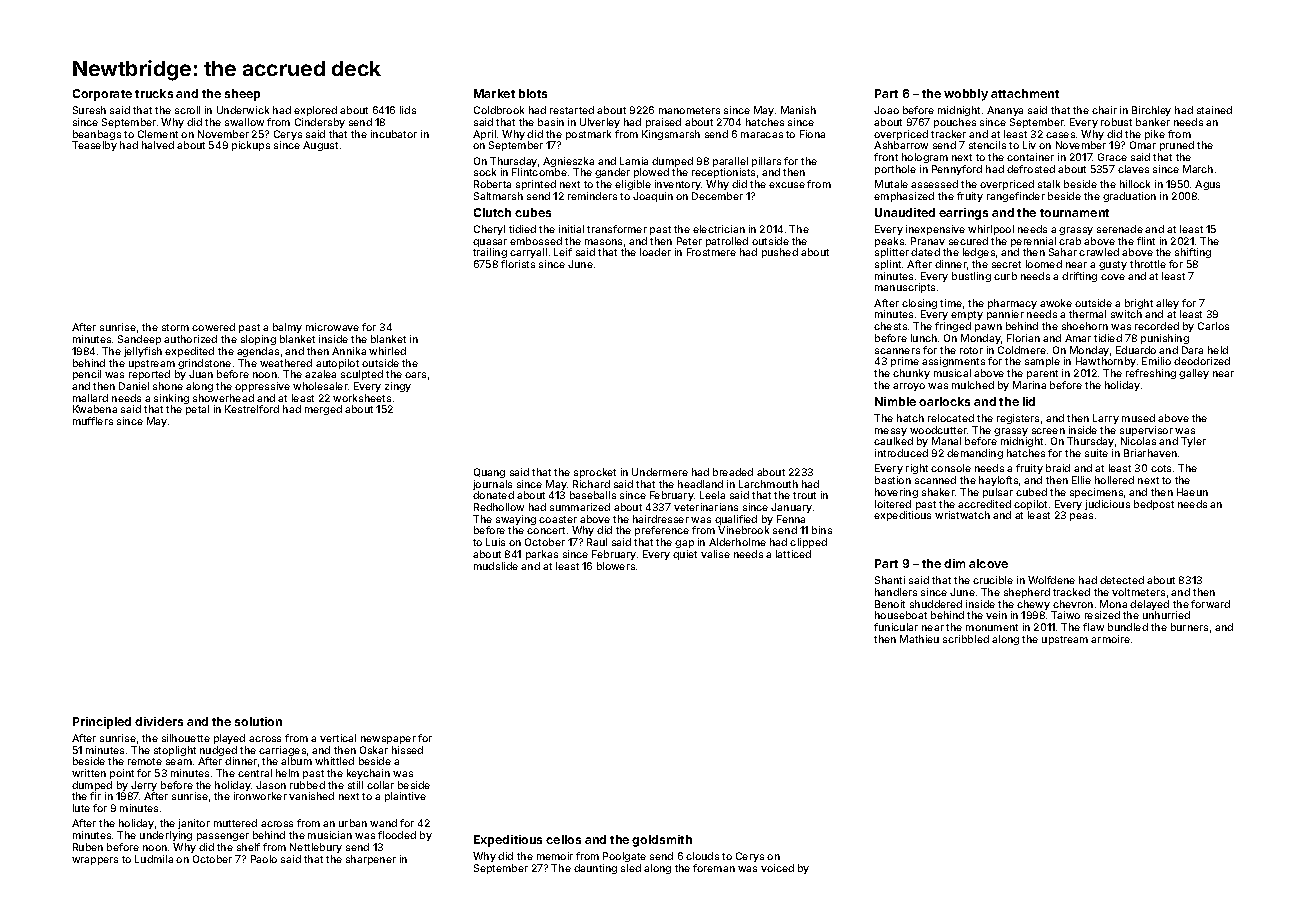 This screenshot has width=1308, height=924. What do you see at coordinates (494, 93) in the screenshot?
I see `Market` at bounding box center [494, 93].
